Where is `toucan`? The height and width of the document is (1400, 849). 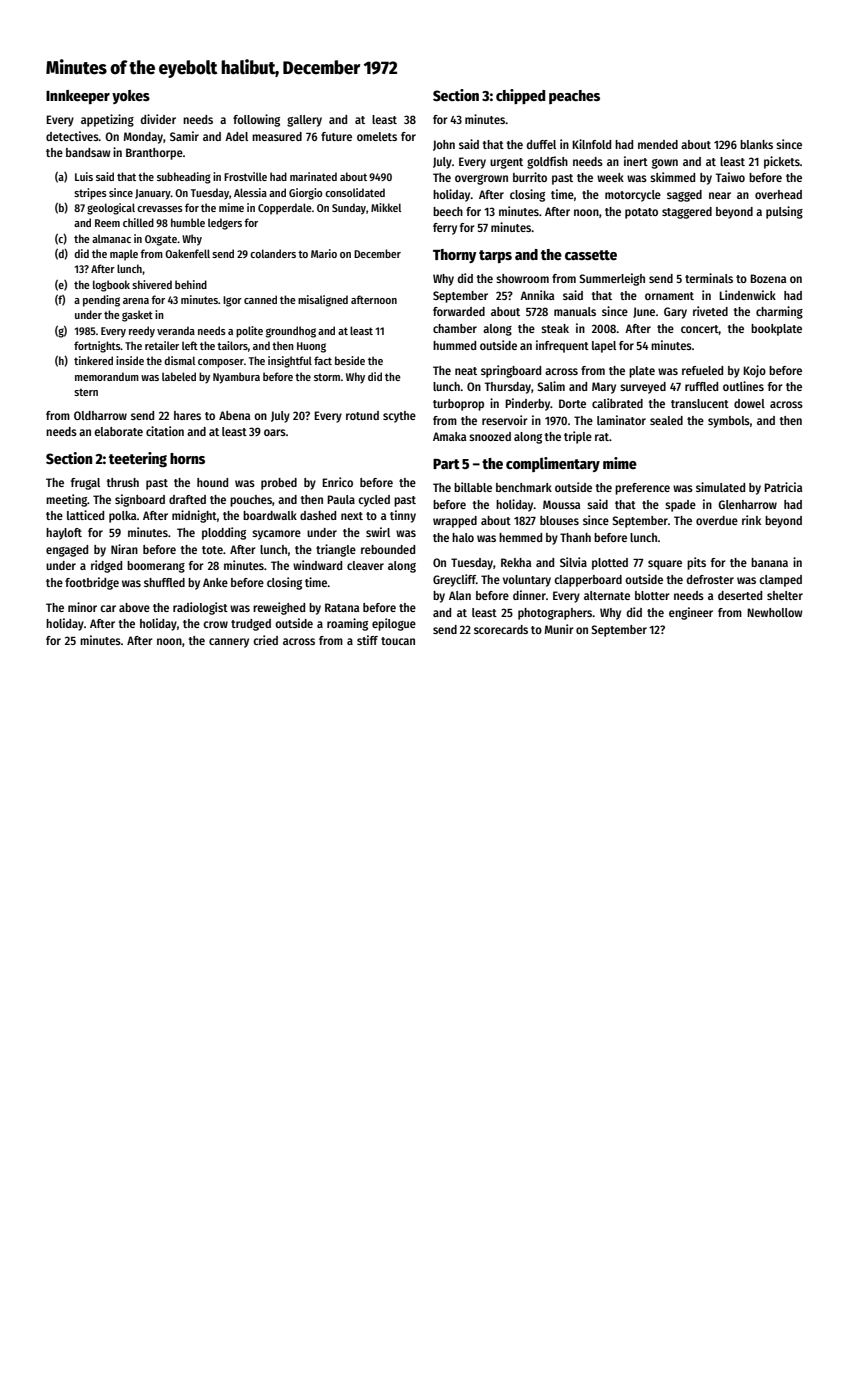 toucan is located at coordinates (398, 641).
